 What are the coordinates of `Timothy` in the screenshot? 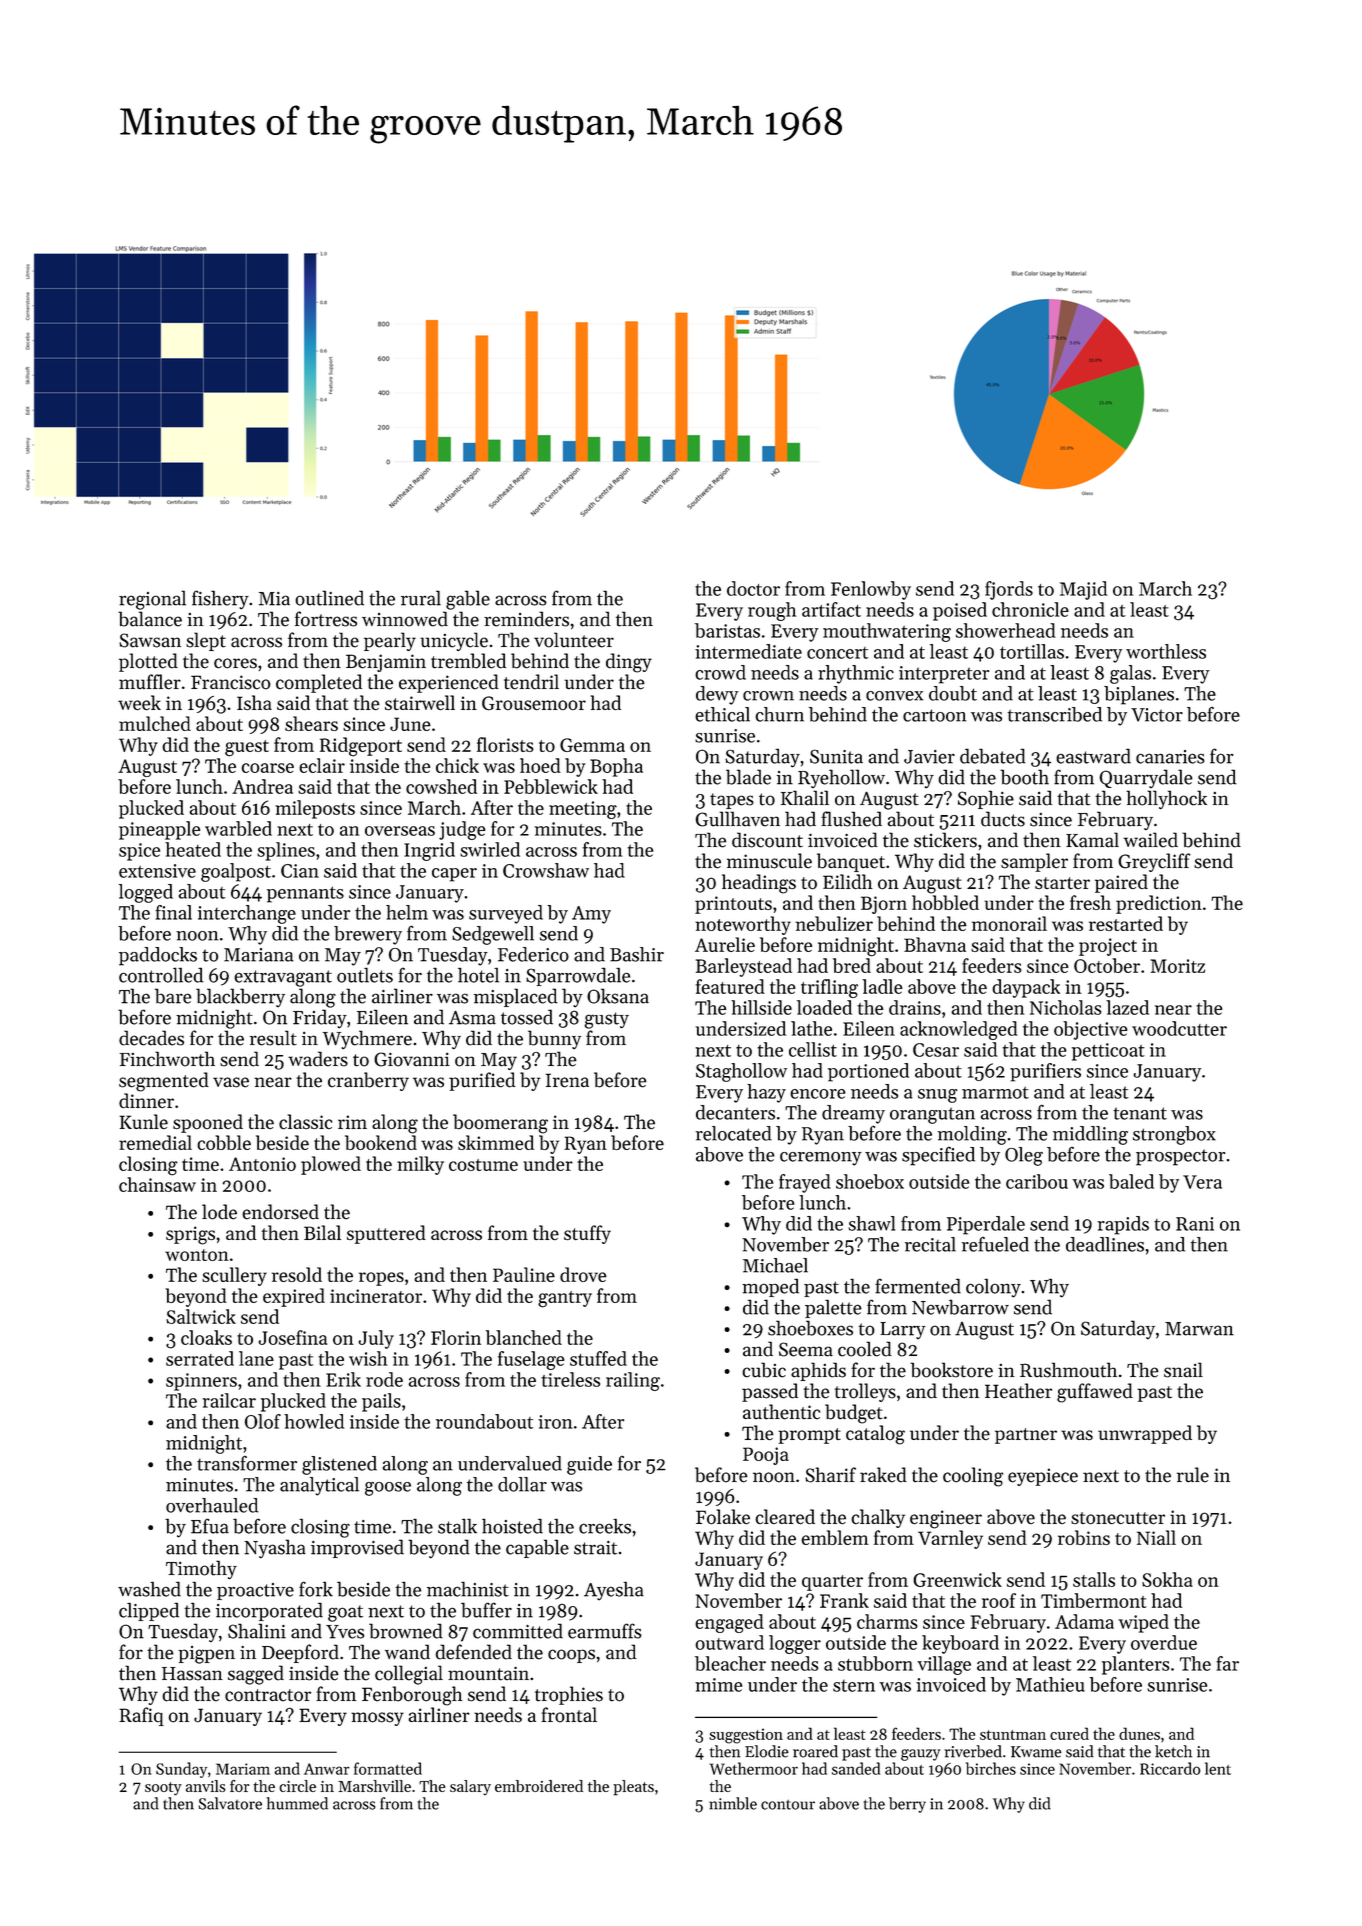 It's located at (201, 1570).
